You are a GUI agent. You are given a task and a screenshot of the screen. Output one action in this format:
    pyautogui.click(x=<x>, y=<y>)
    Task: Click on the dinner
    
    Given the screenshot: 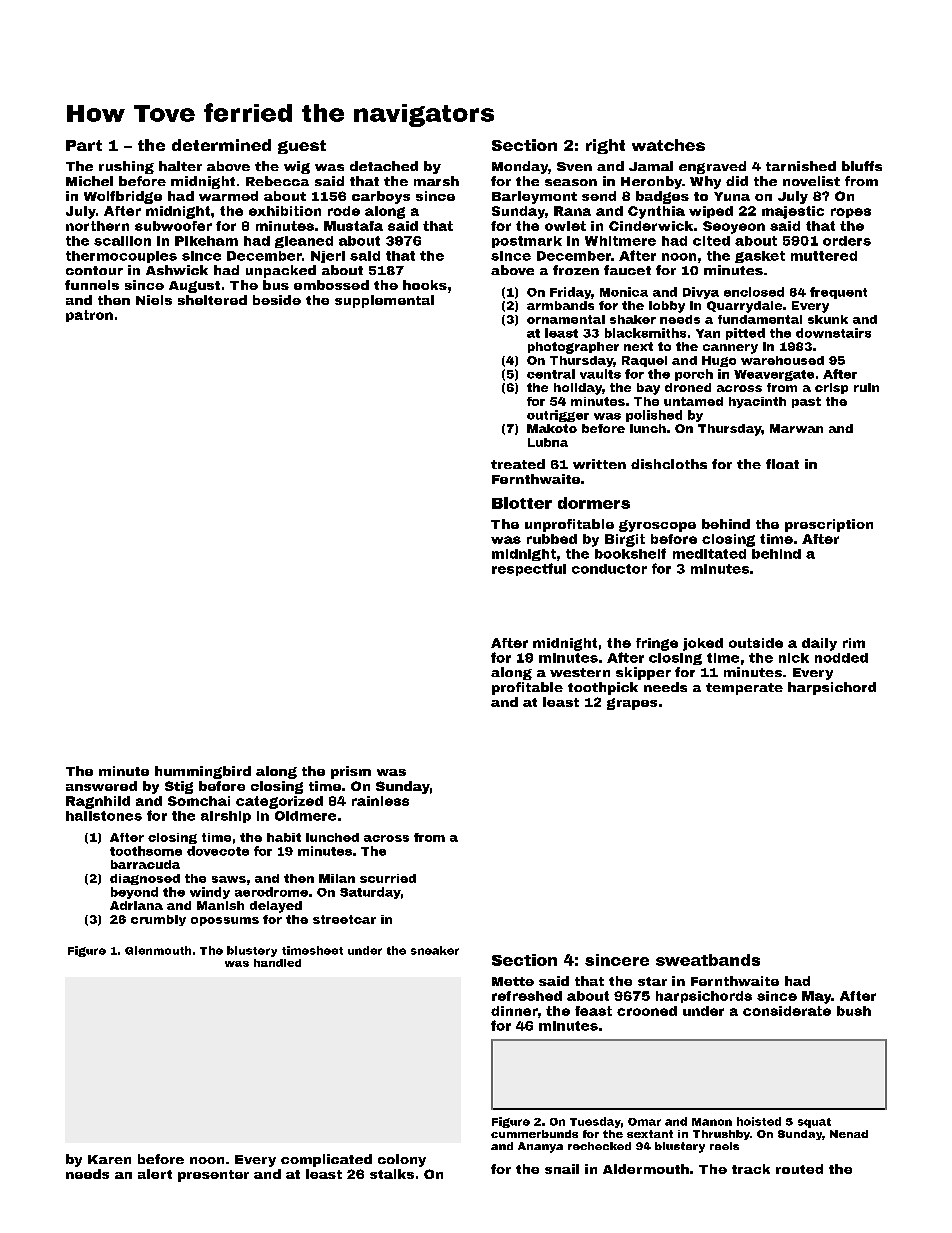 What is the action you would take?
    pyautogui.click(x=514, y=1011)
